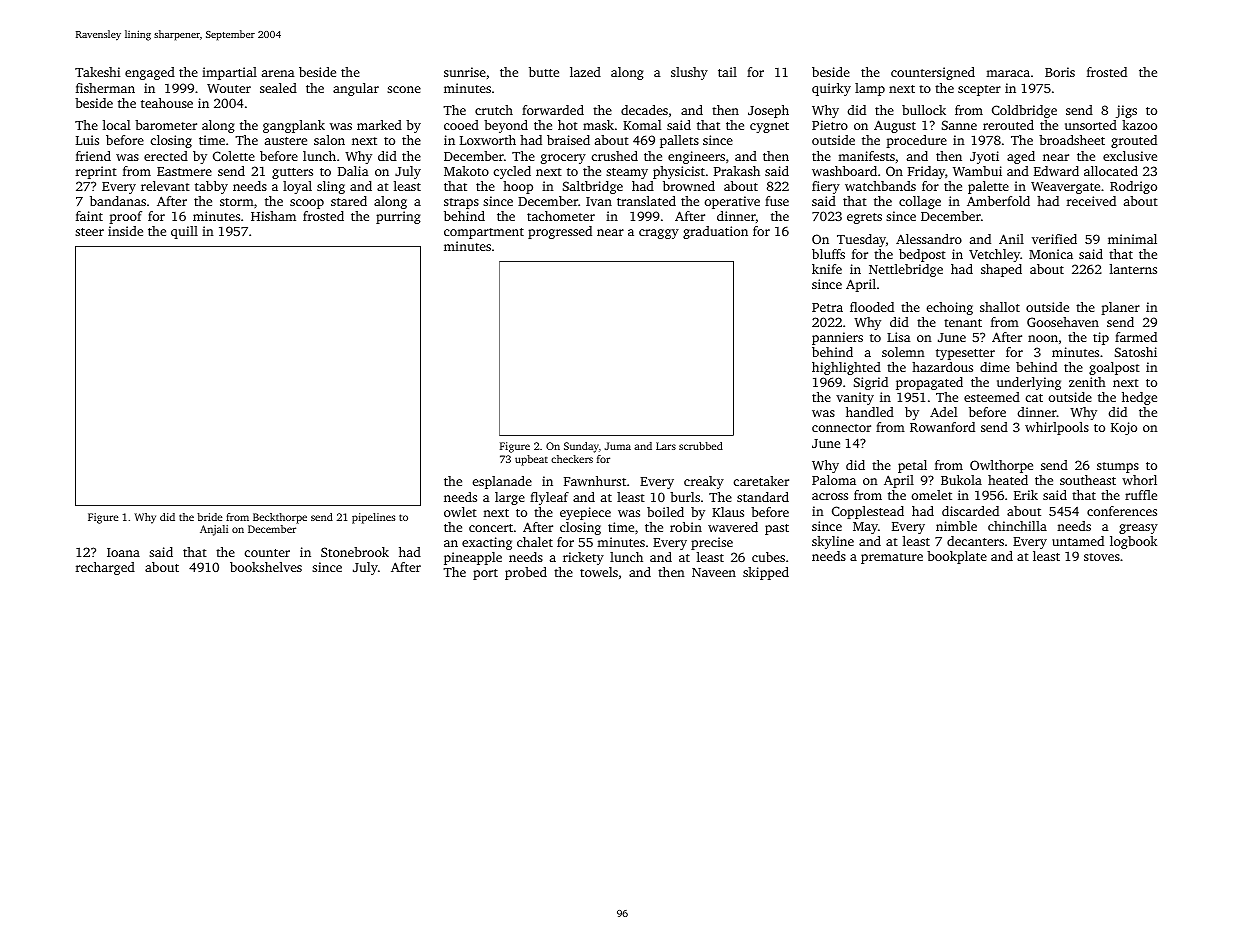 The width and height of the page is (1233, 952). What do you see at coordinates (585, 72) in the page?
I see `lazed` at bounding box center [585, 72].
